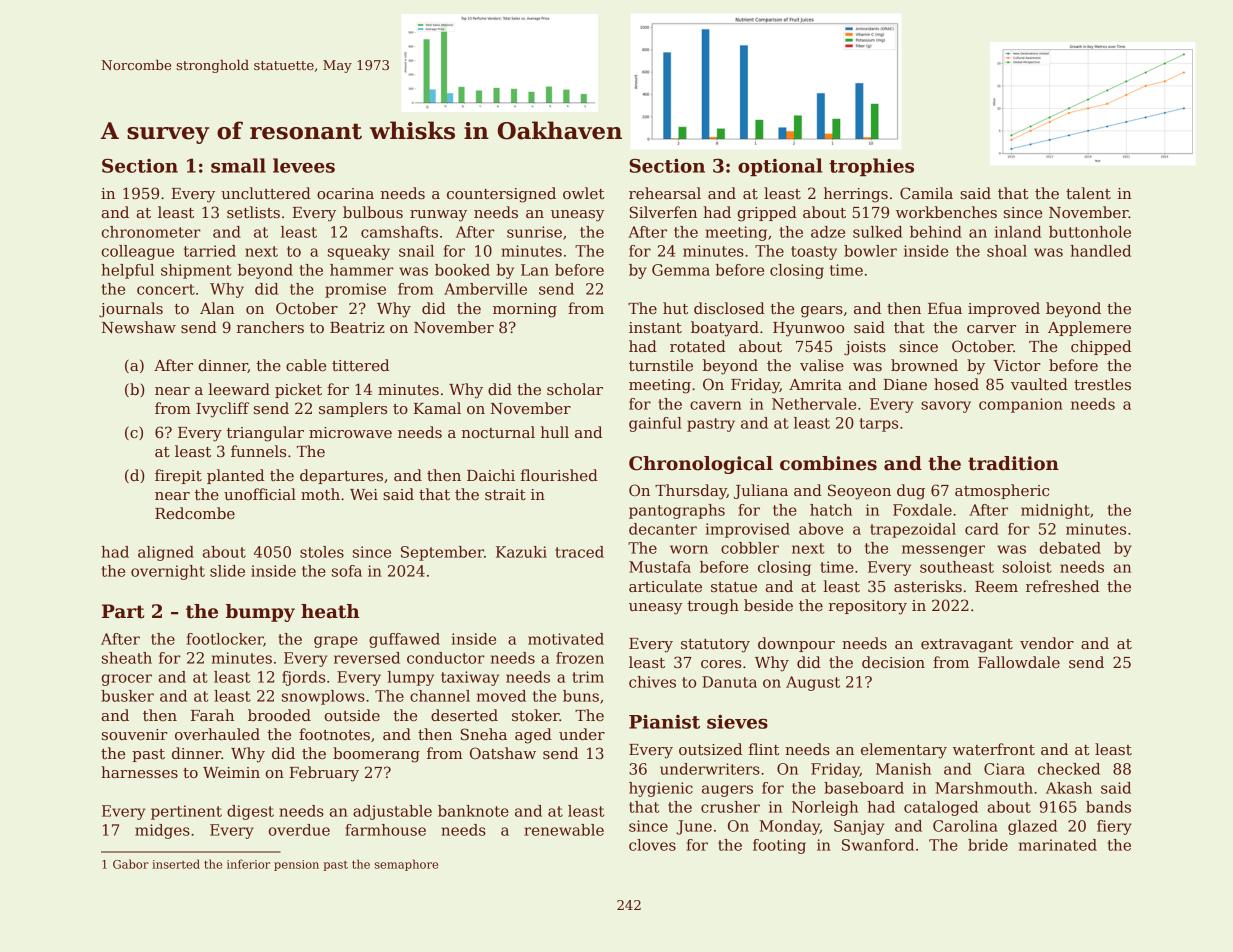 Image resolution: width=1233 pixels, height=952 pixels. What do you see at coordinates (501, 195) in the screenshot?
I see `countersigned` at bounding box center [501, 195].
